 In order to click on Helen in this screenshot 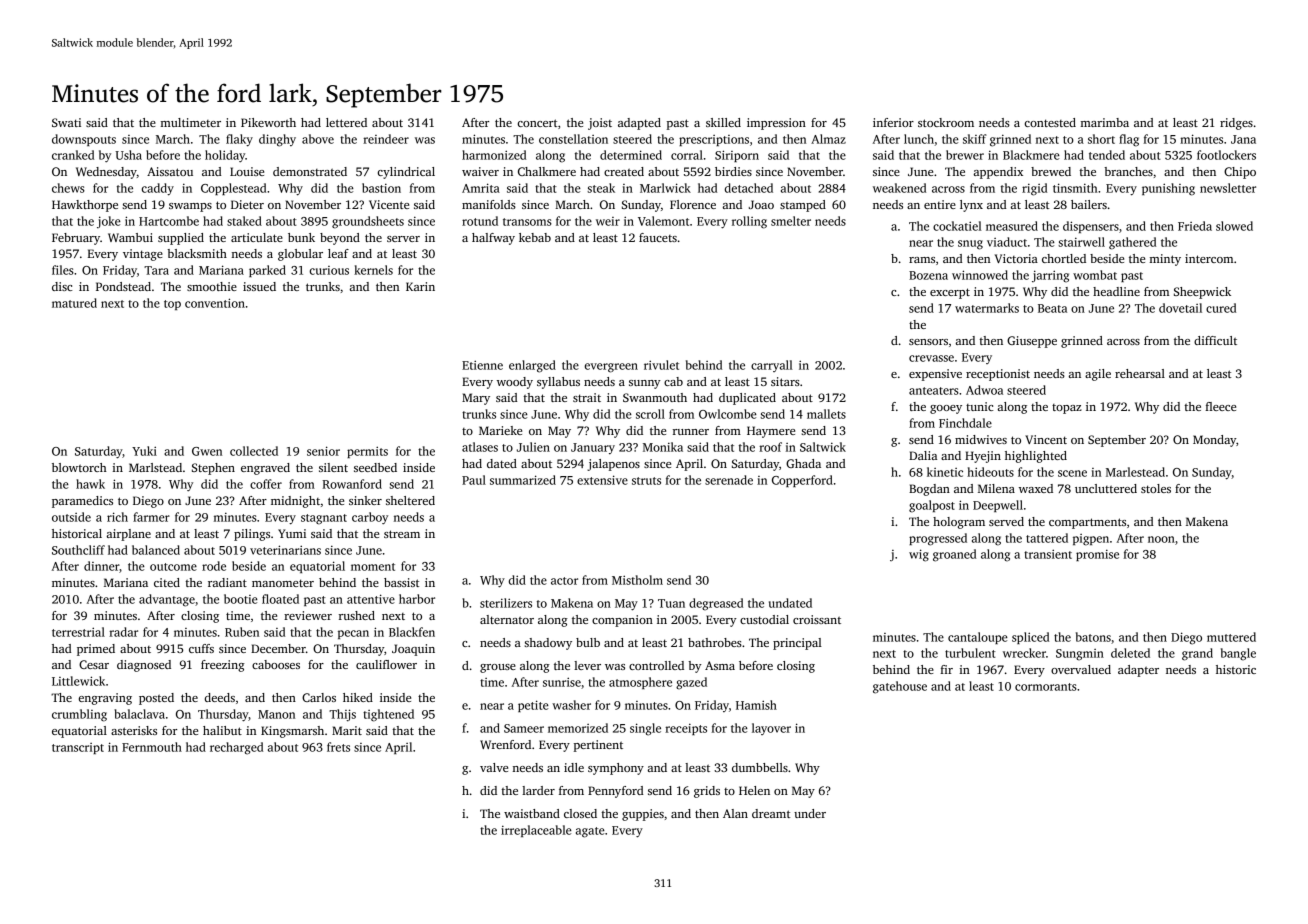, I will do `click(754, 790)`.
